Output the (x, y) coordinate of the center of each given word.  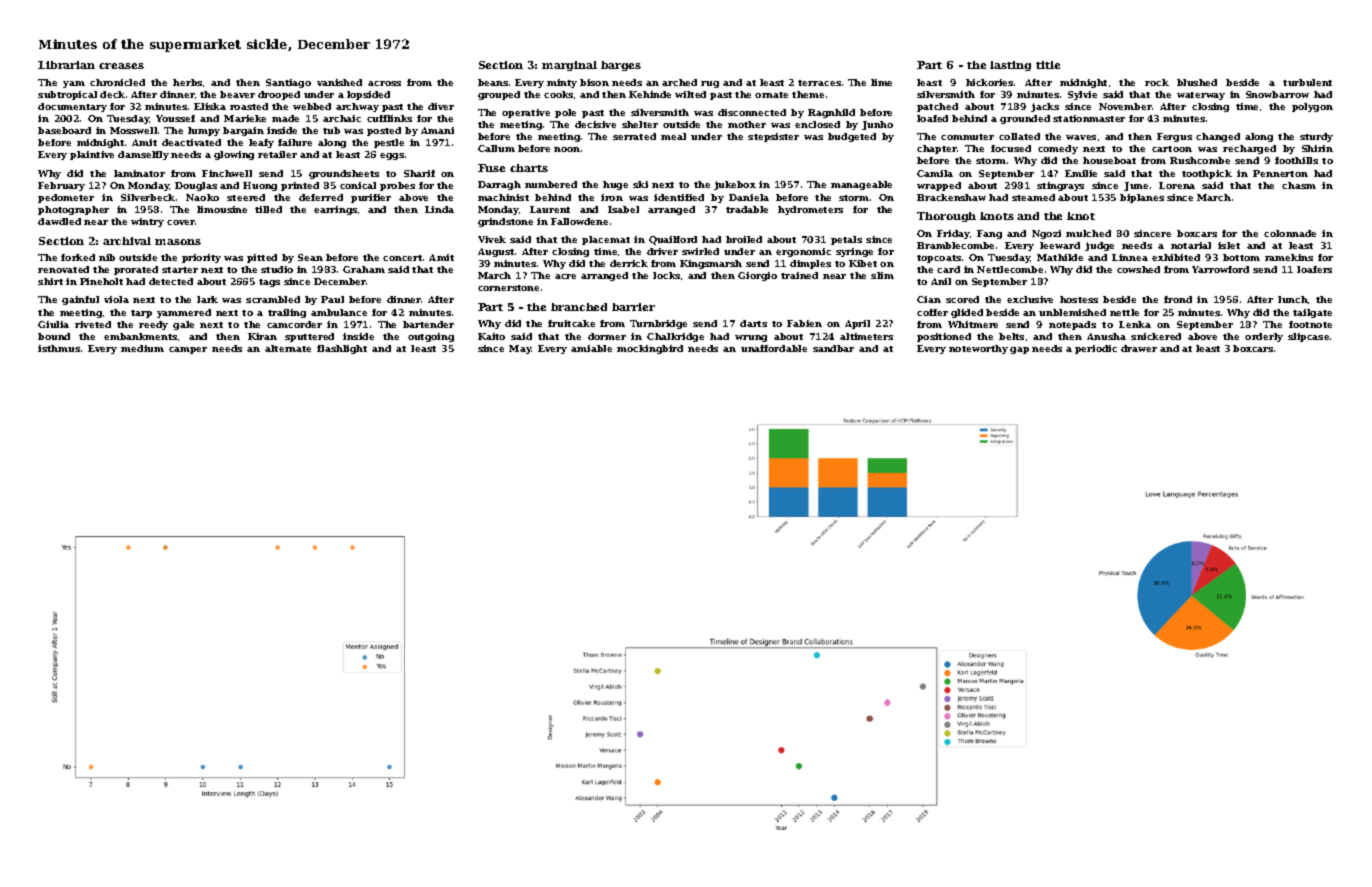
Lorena (1177, 185)
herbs (187, 82)
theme (808, 94)
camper (188, 350)
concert (402, 258)
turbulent (1307, 82)
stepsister (773, 137)
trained (799, 275)
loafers (1314, 269)
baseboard (64, 130)
